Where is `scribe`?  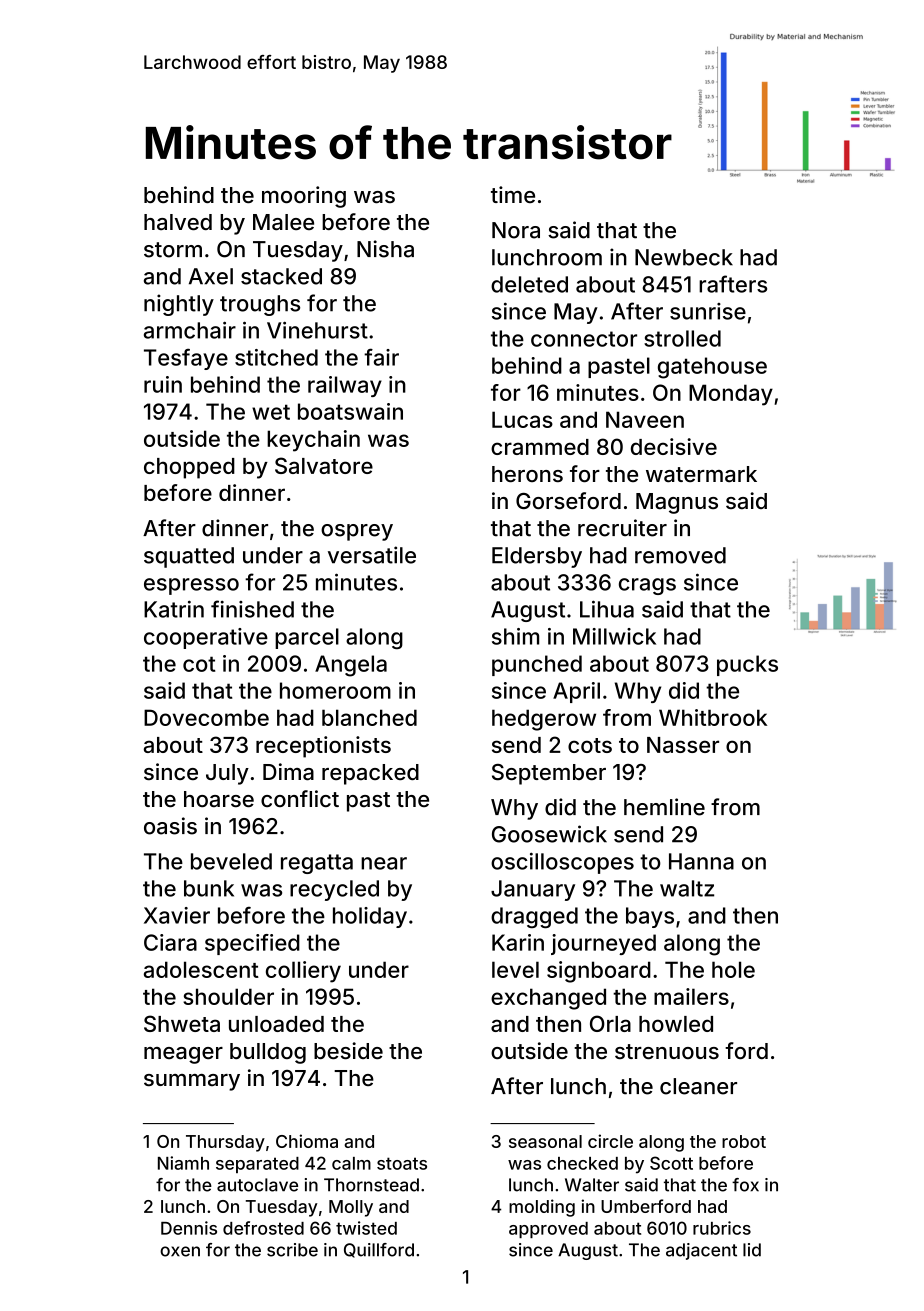
scribe is located at coordinates (292, 1250).
